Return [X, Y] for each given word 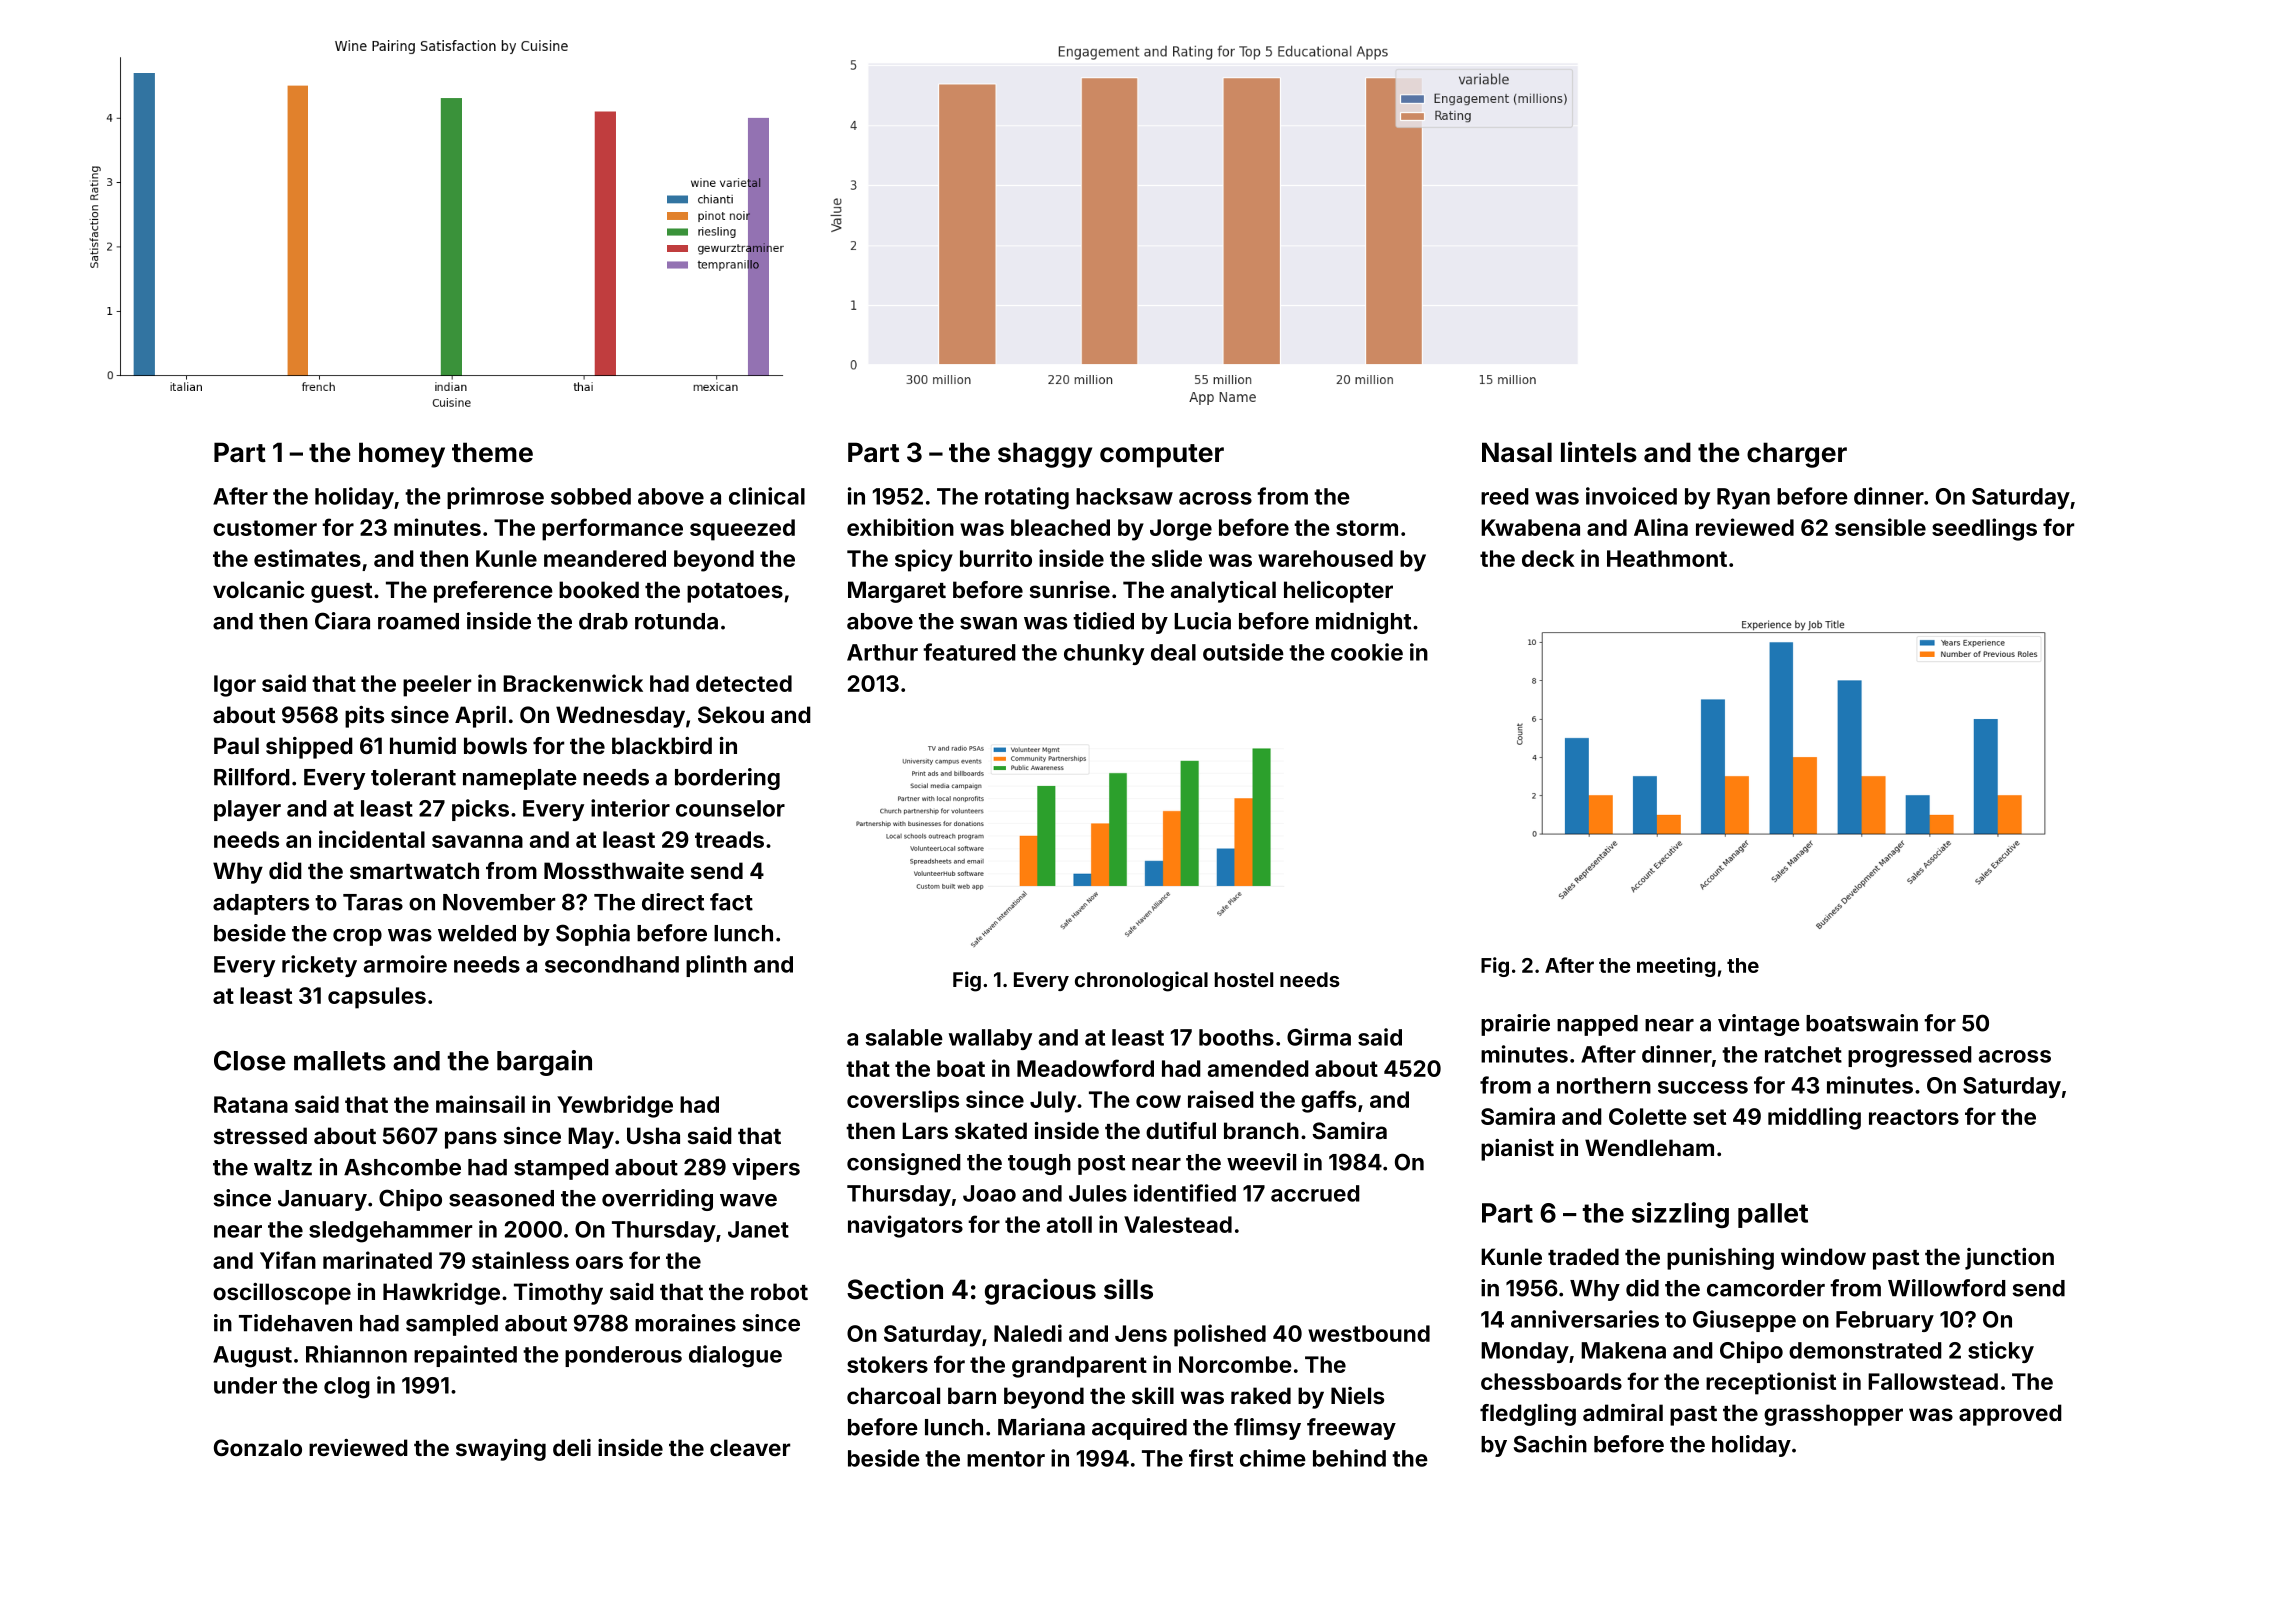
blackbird [662, 745]
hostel [1244, 979]
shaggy [1045, 455]
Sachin [1550, 1444]
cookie [1367, 652]
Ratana [251, 1104]
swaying [501, 1450]
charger [1797, 455]
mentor [1006, 1459]
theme [492, 452]
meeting [1676, 967]
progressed [1910, 1057]
